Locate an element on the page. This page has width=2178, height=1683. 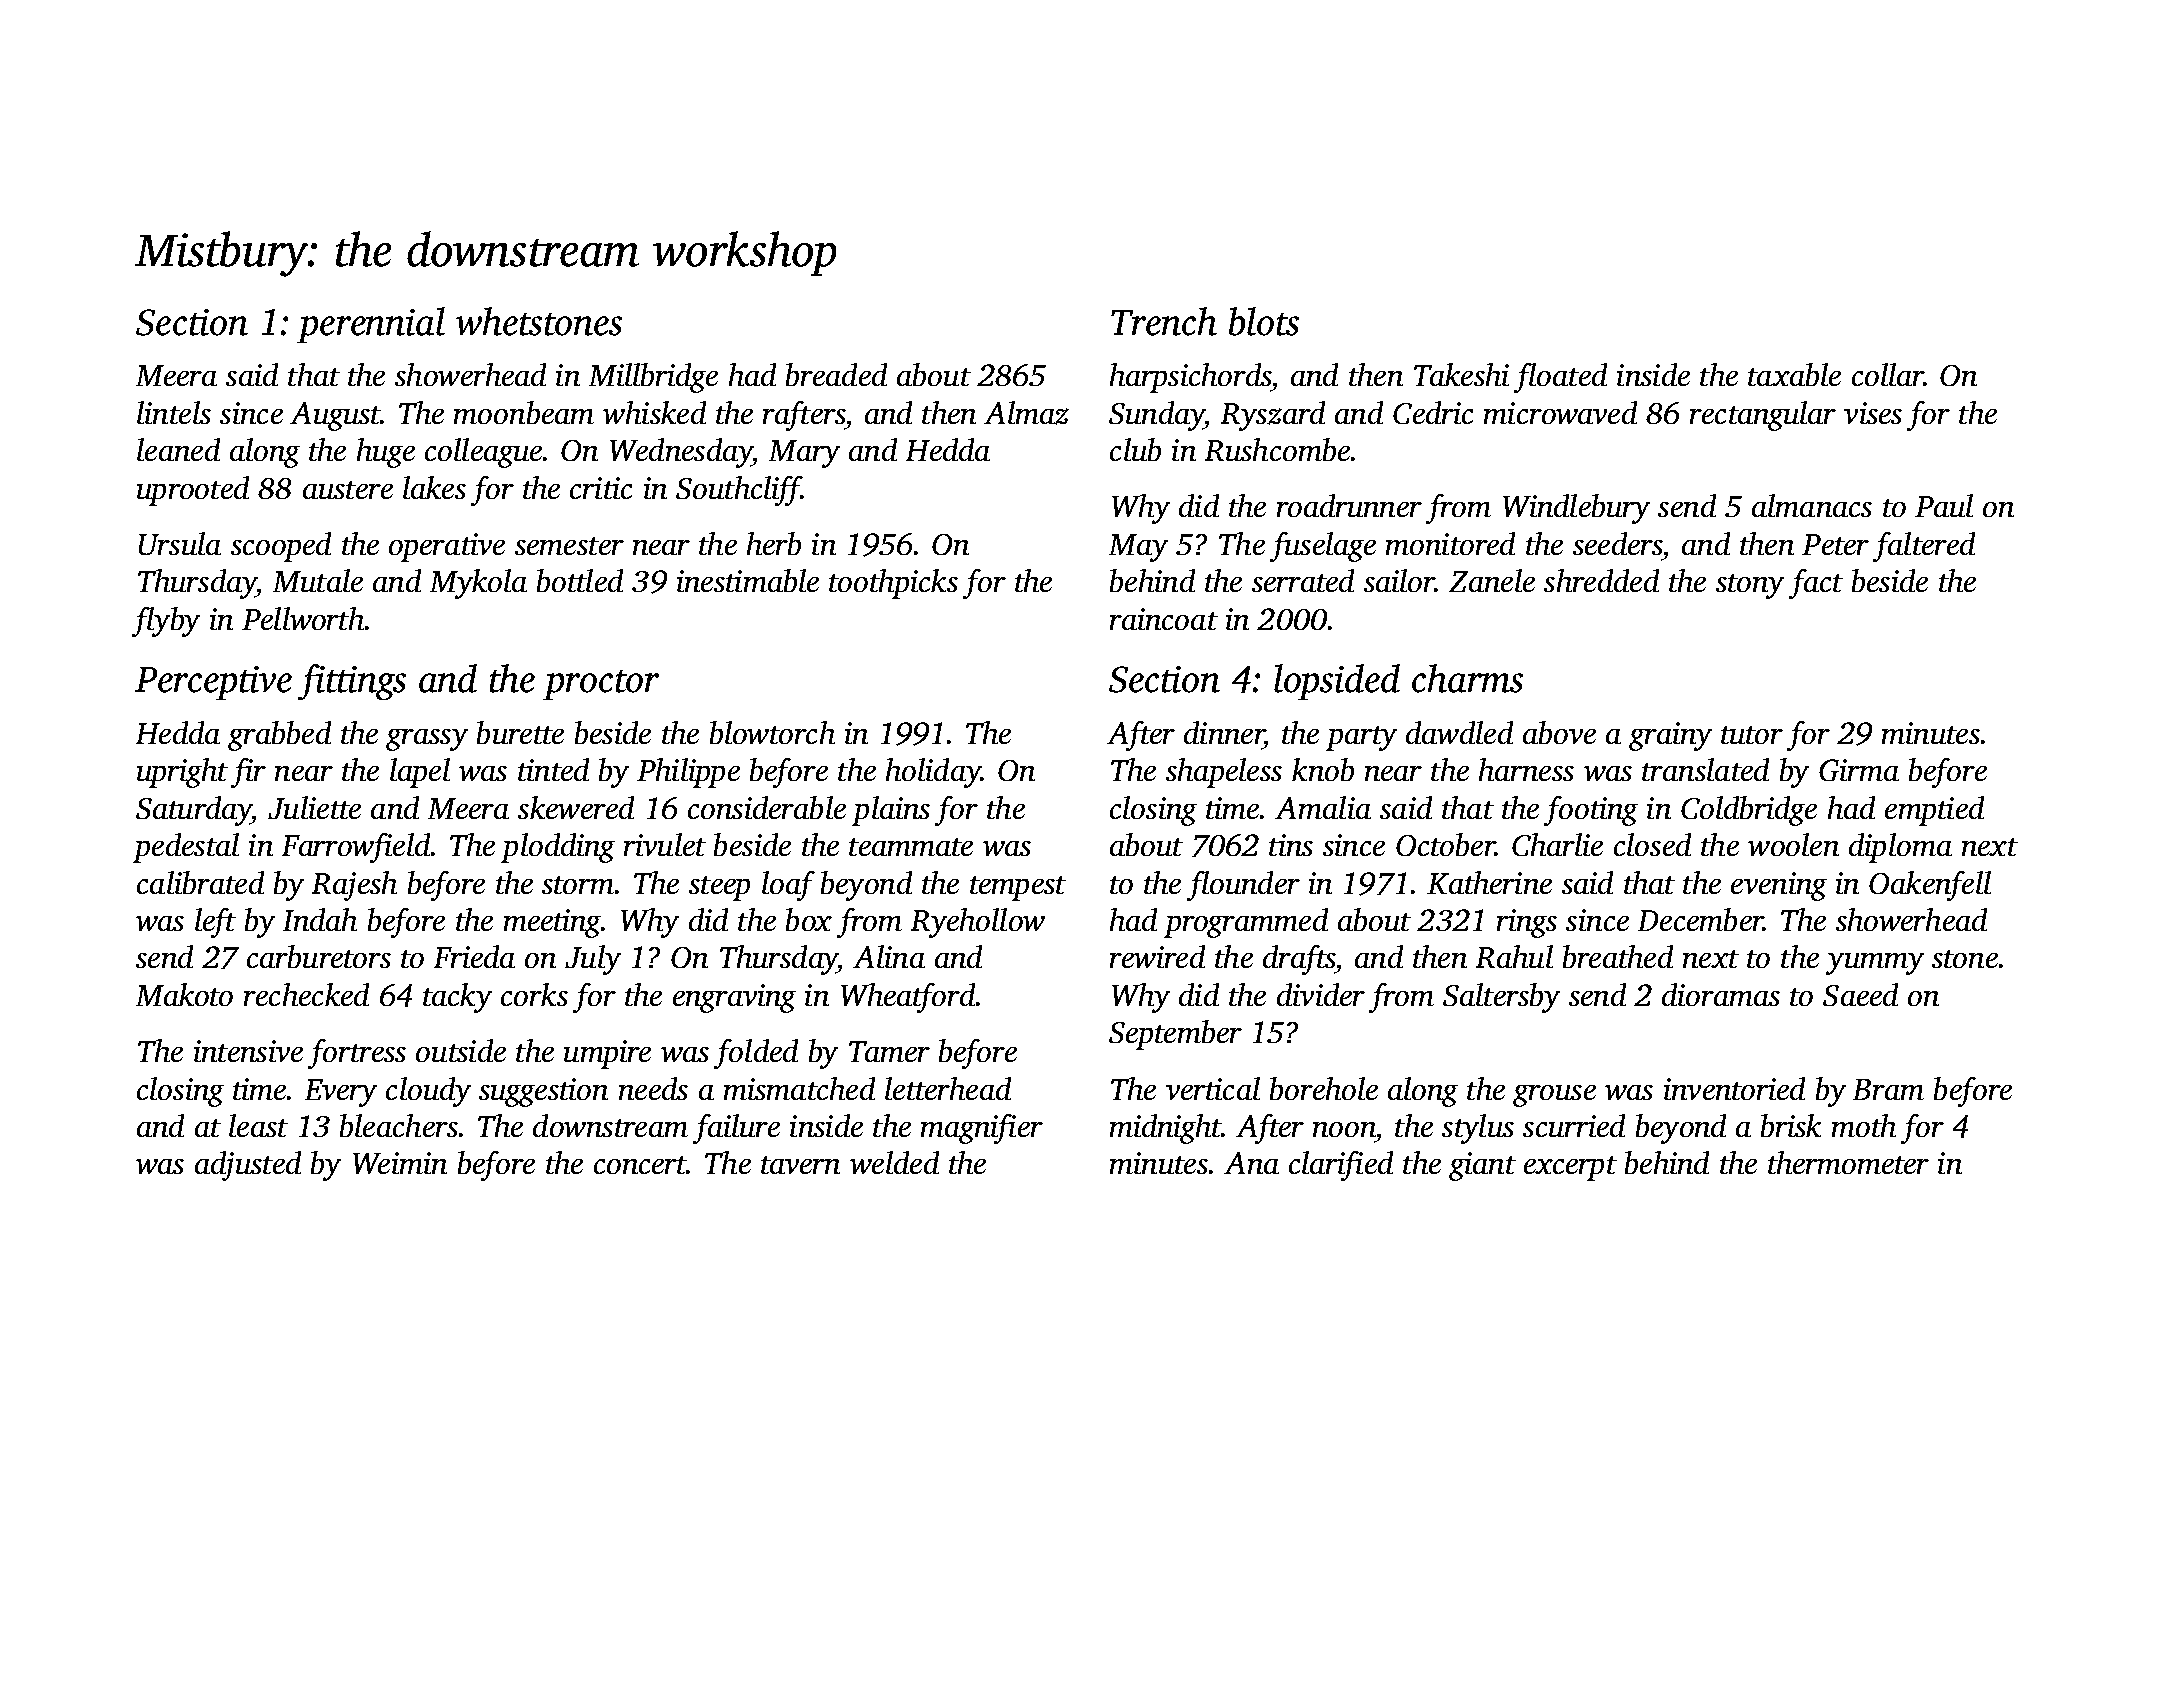
loaf is located at coordinates (788, 886).
